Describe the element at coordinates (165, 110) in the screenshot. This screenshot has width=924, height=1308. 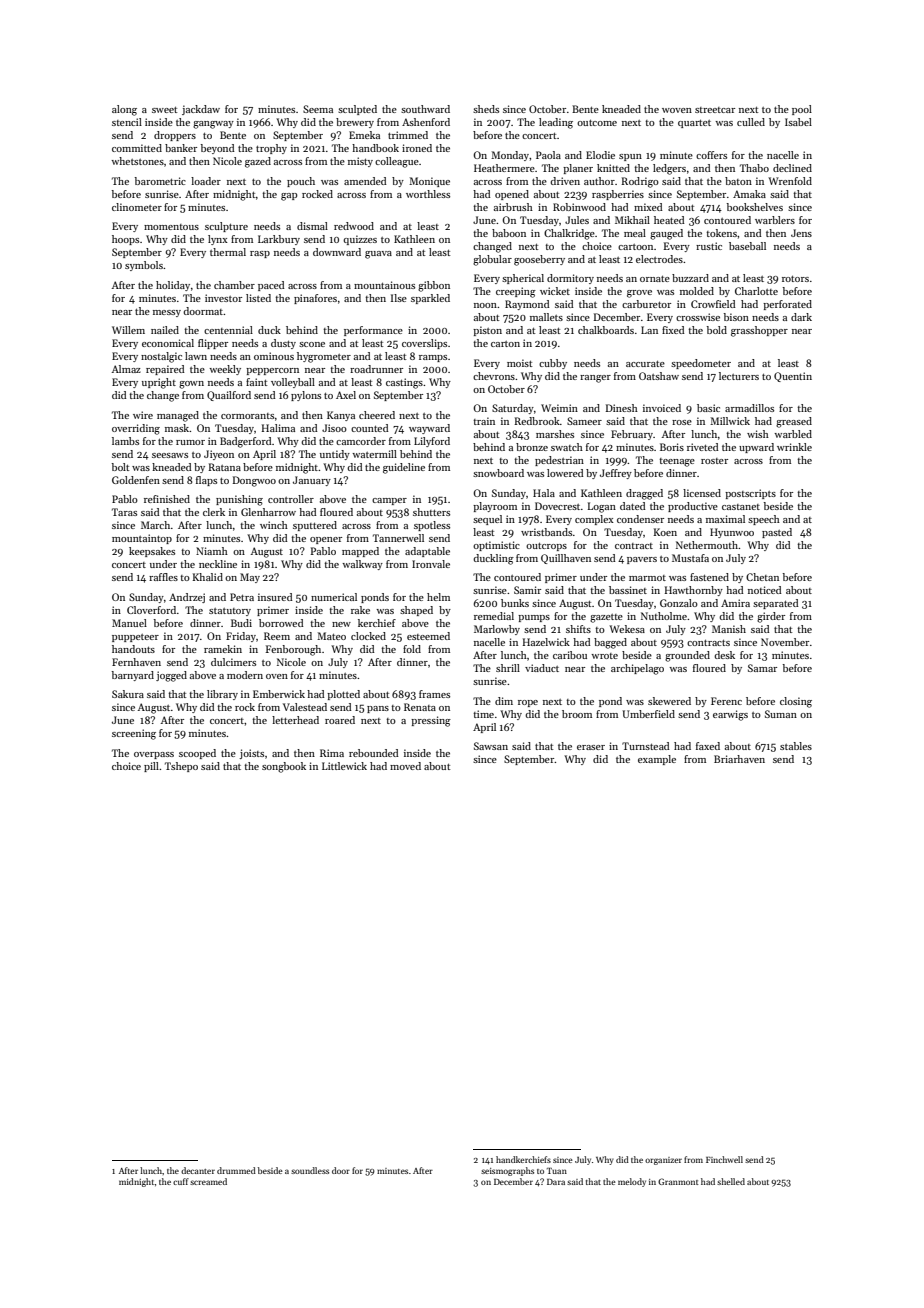
I see `sweet` at that location.
